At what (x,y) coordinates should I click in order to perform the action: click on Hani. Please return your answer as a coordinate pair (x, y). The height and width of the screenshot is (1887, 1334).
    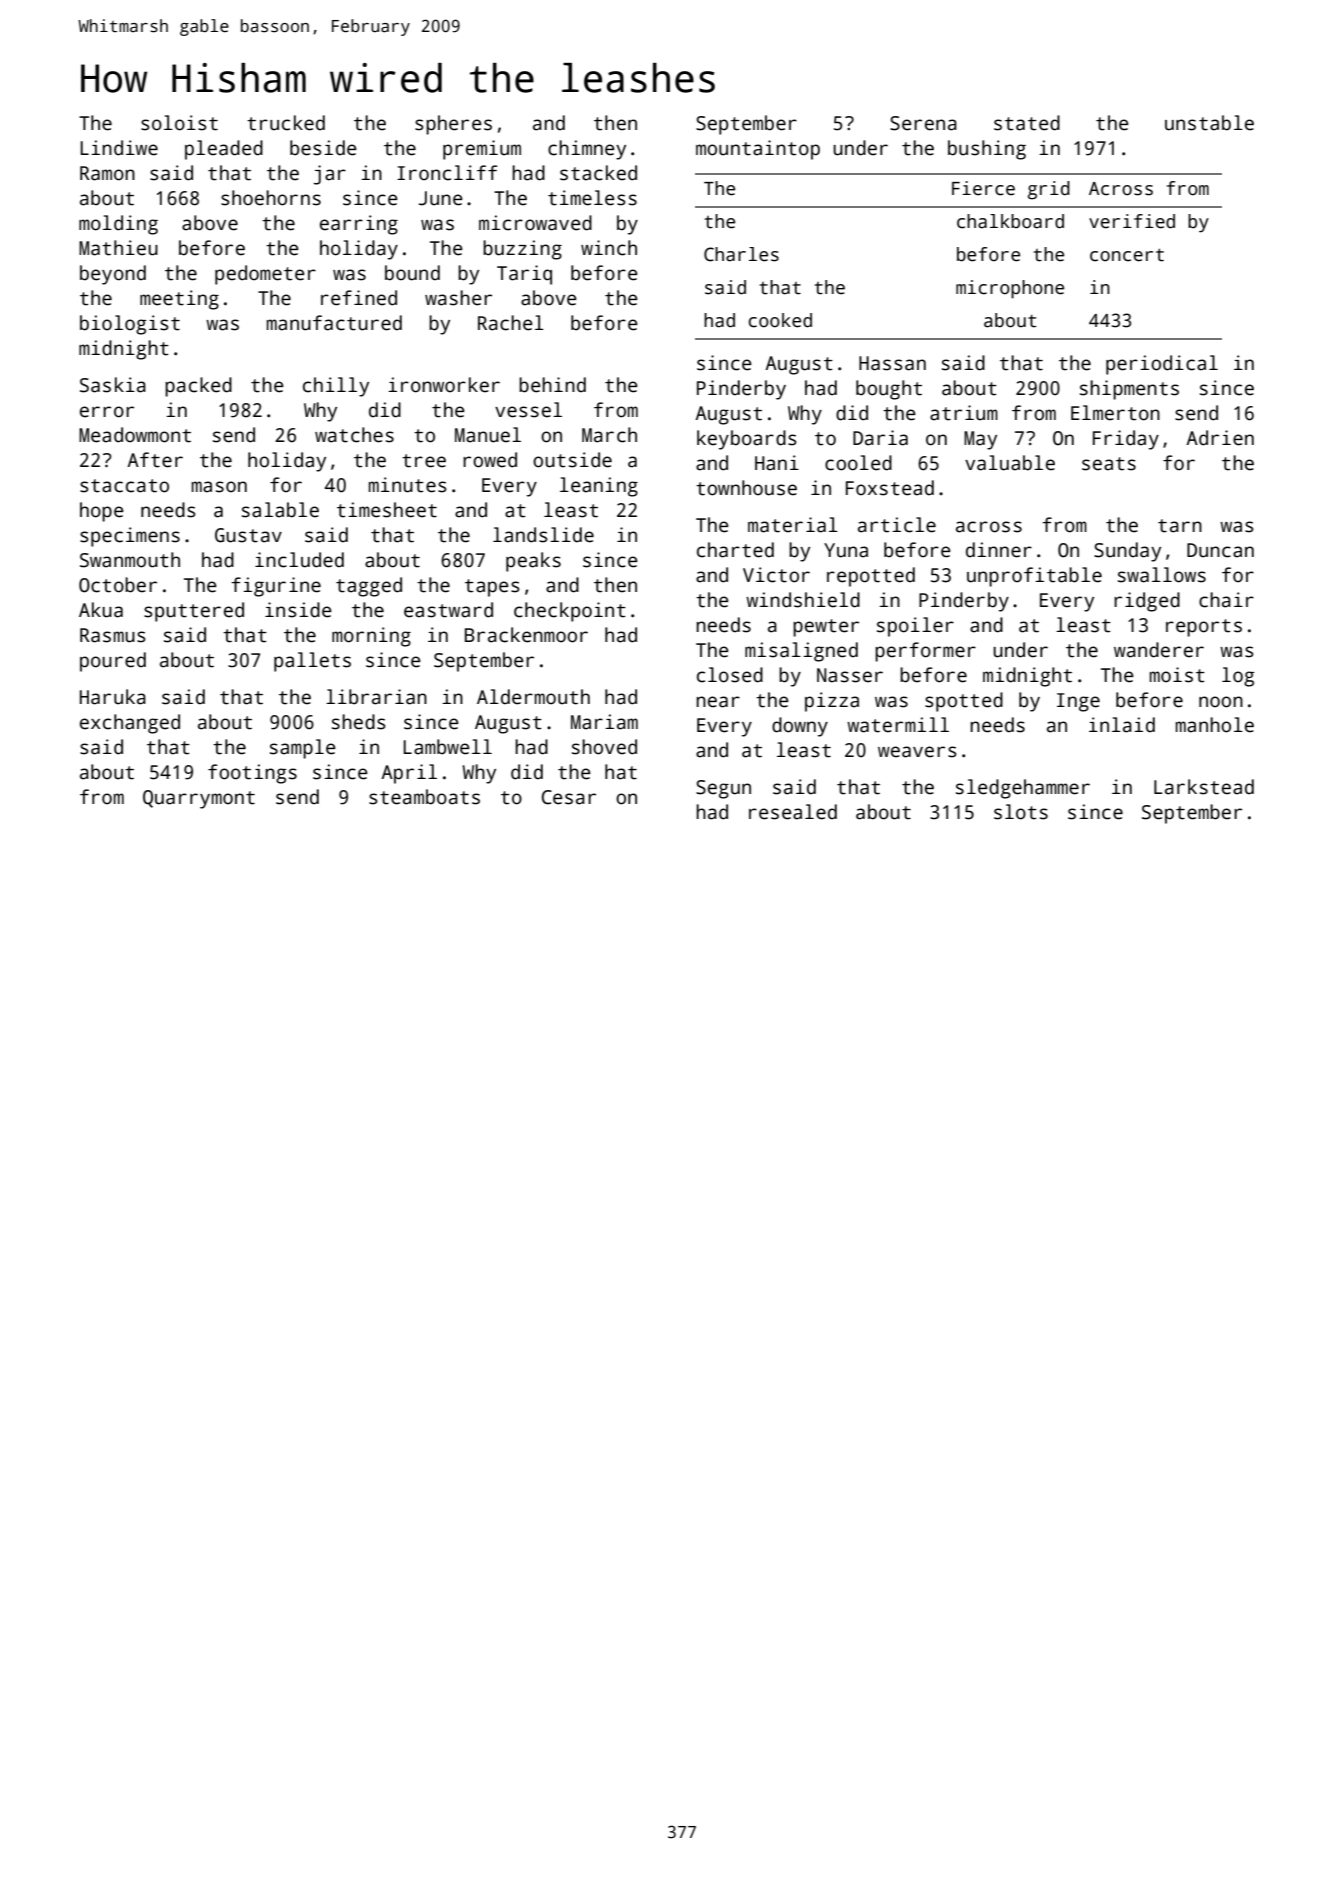
    Looking at the image, I should click on (777, 463).
